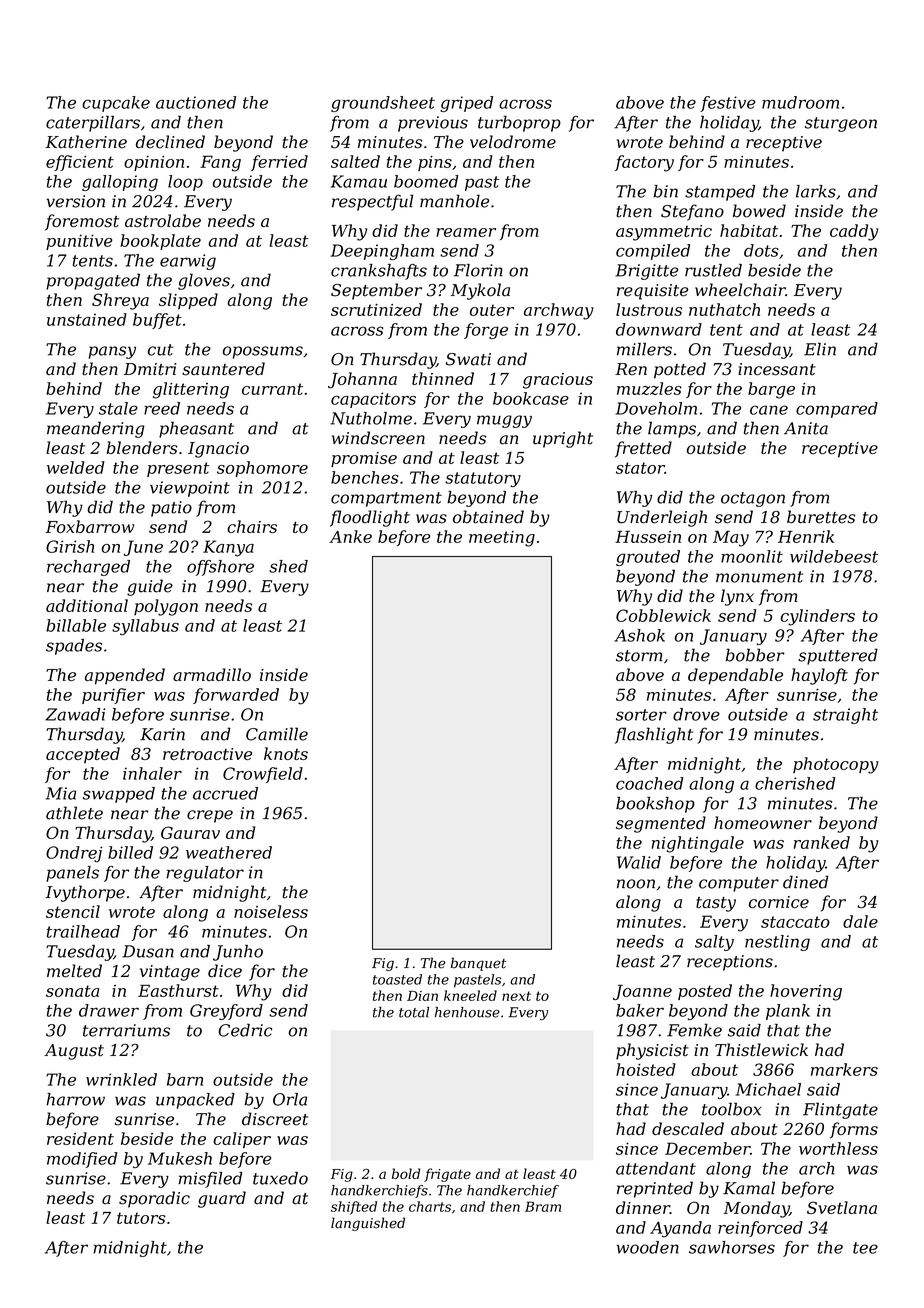 This page has width=924, height=1308. What do you see at coordinates (543, 1206) in the page?
I see `Bram` at bounding box center [543, 1206].
